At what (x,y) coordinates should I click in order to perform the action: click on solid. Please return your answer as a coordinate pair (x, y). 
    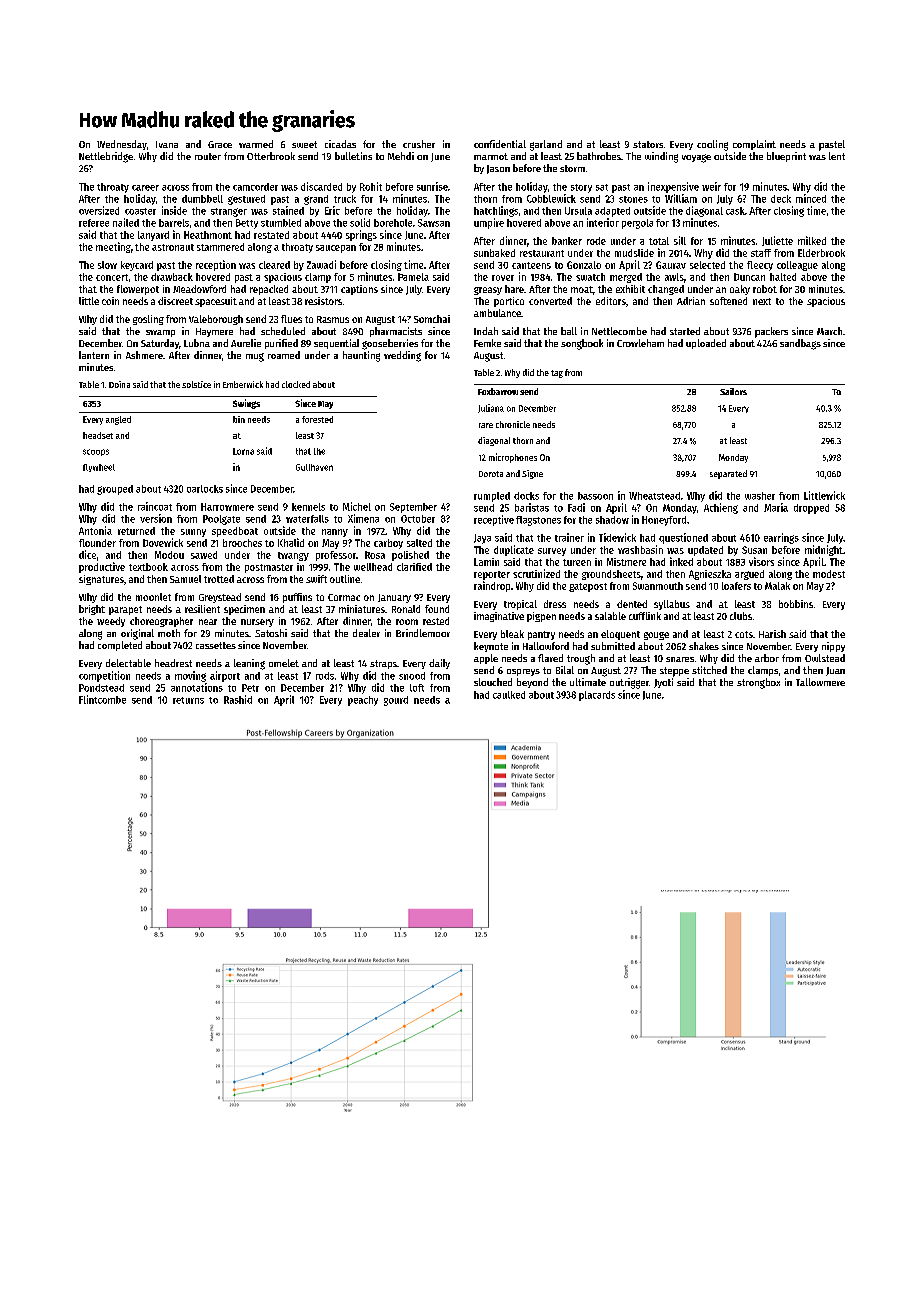
    Looking at the image, I should click on (360, 222).
